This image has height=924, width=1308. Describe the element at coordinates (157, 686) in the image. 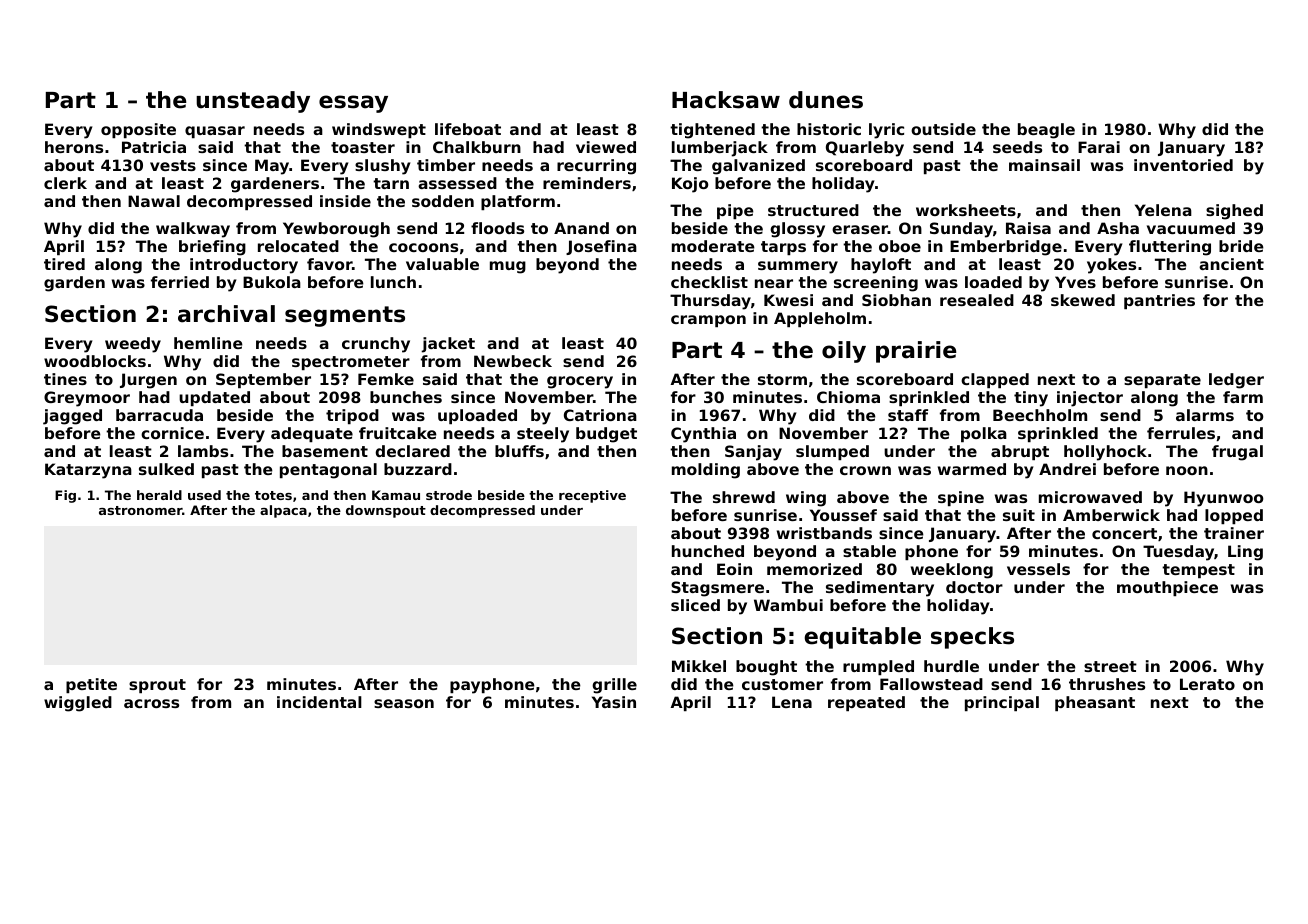

I see `sprout` at that location.
